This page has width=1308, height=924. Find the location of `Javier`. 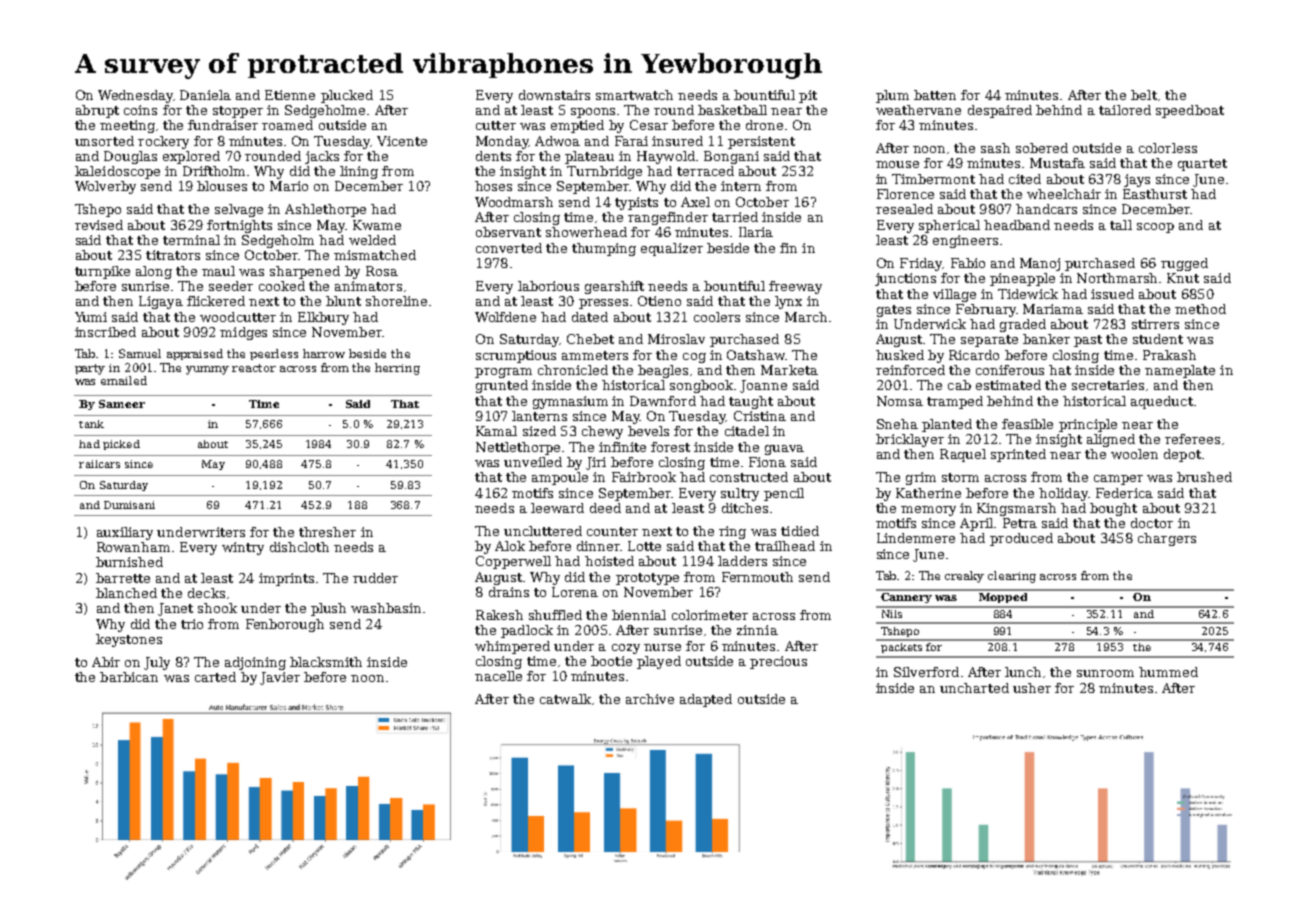

Javier is located at coordinates (280, 678).
